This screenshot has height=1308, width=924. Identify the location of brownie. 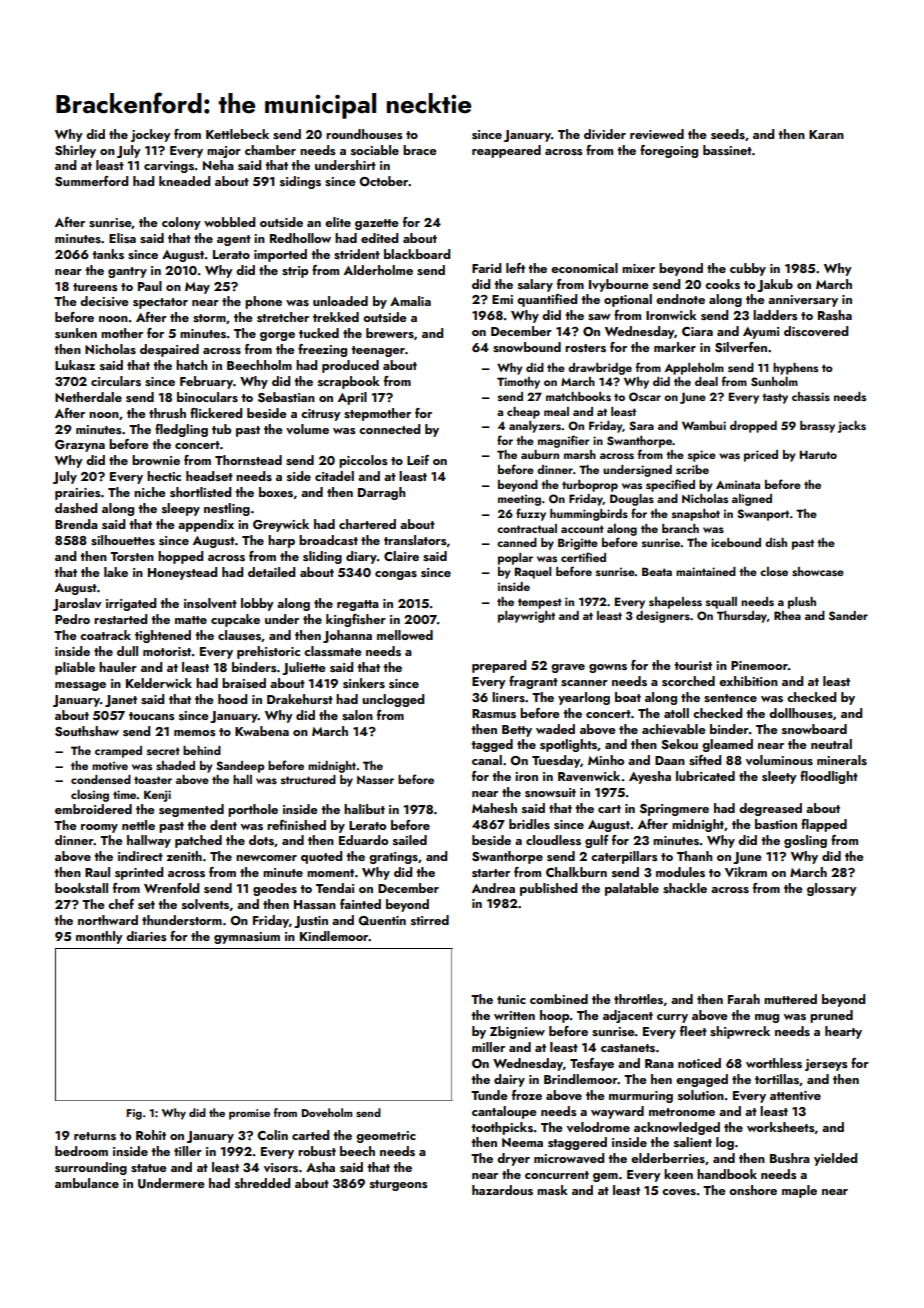
(156, 460).
